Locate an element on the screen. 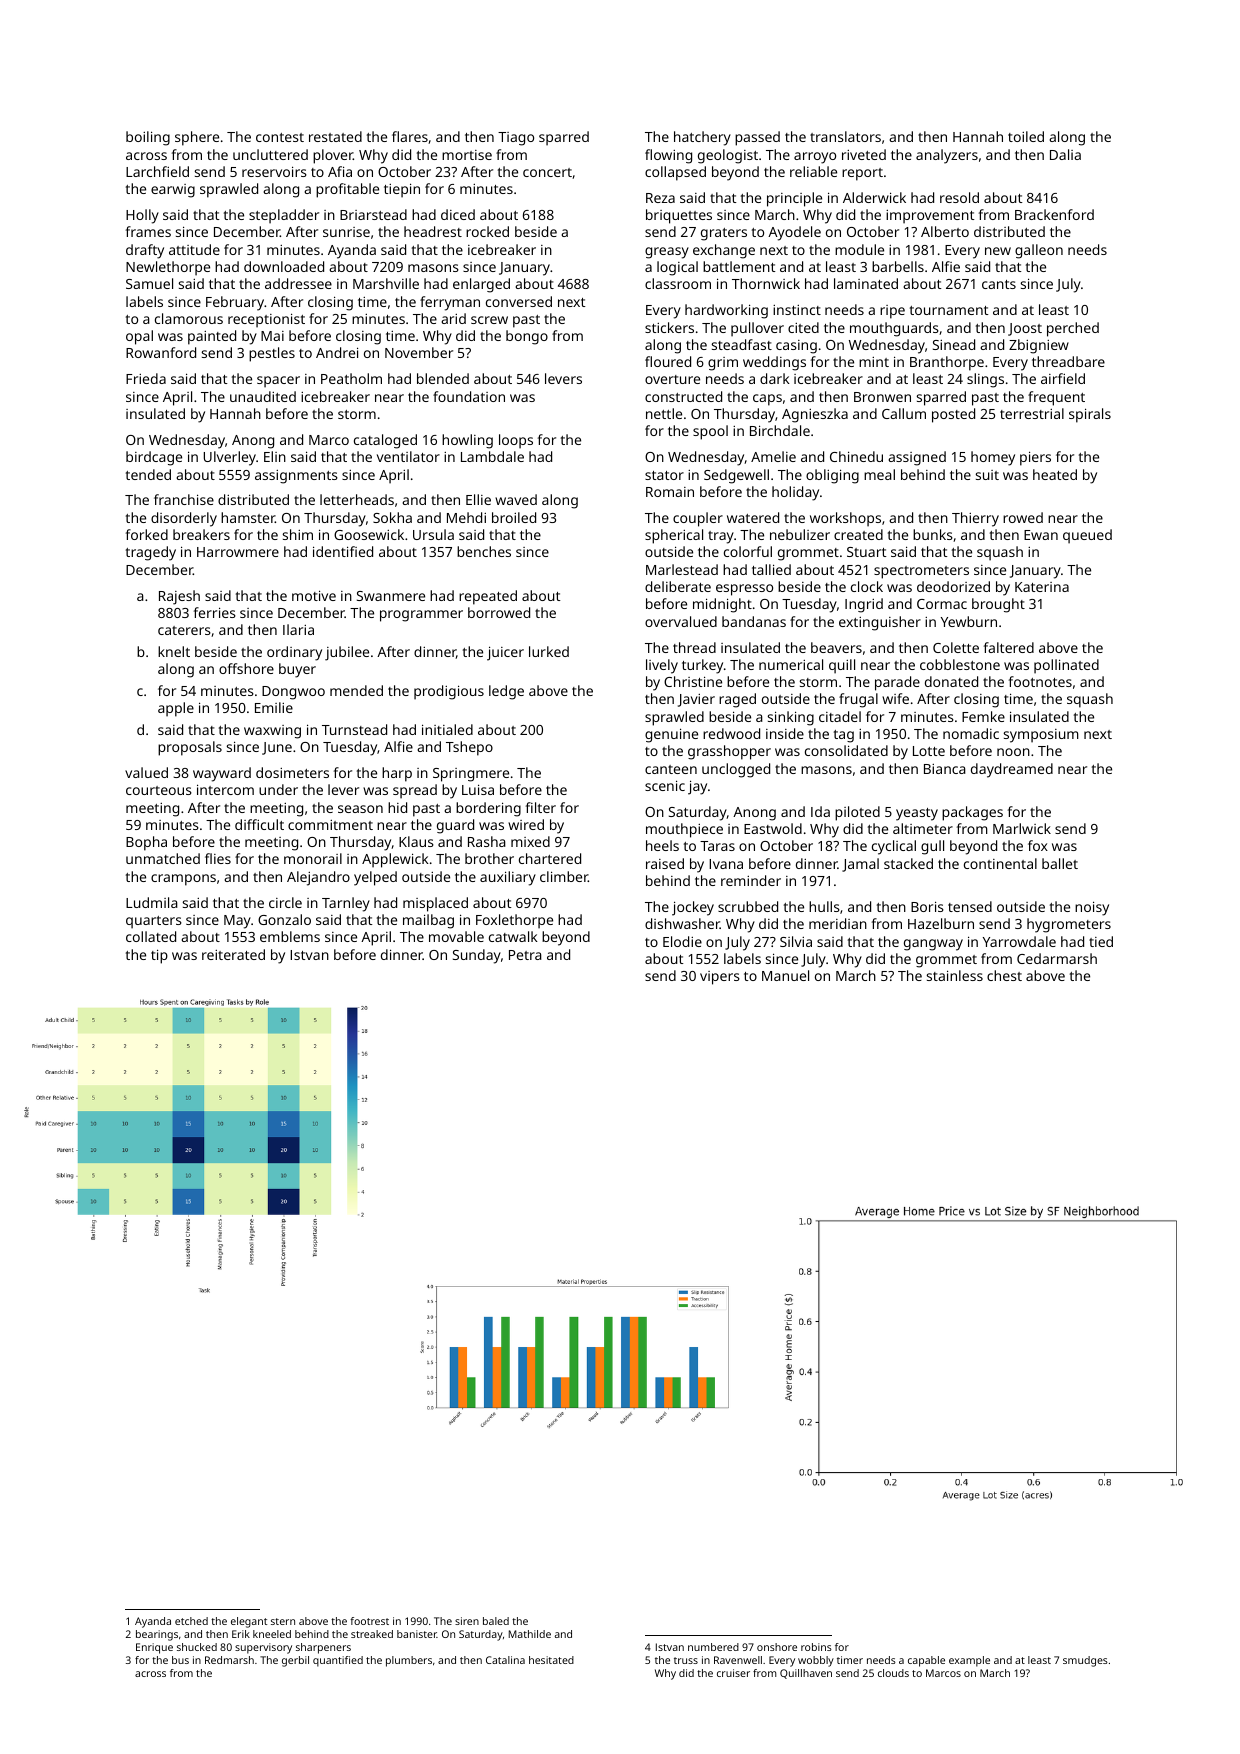 This screenshot has width=1240, height=1754. siren is located at coordinates (467, 1621).
